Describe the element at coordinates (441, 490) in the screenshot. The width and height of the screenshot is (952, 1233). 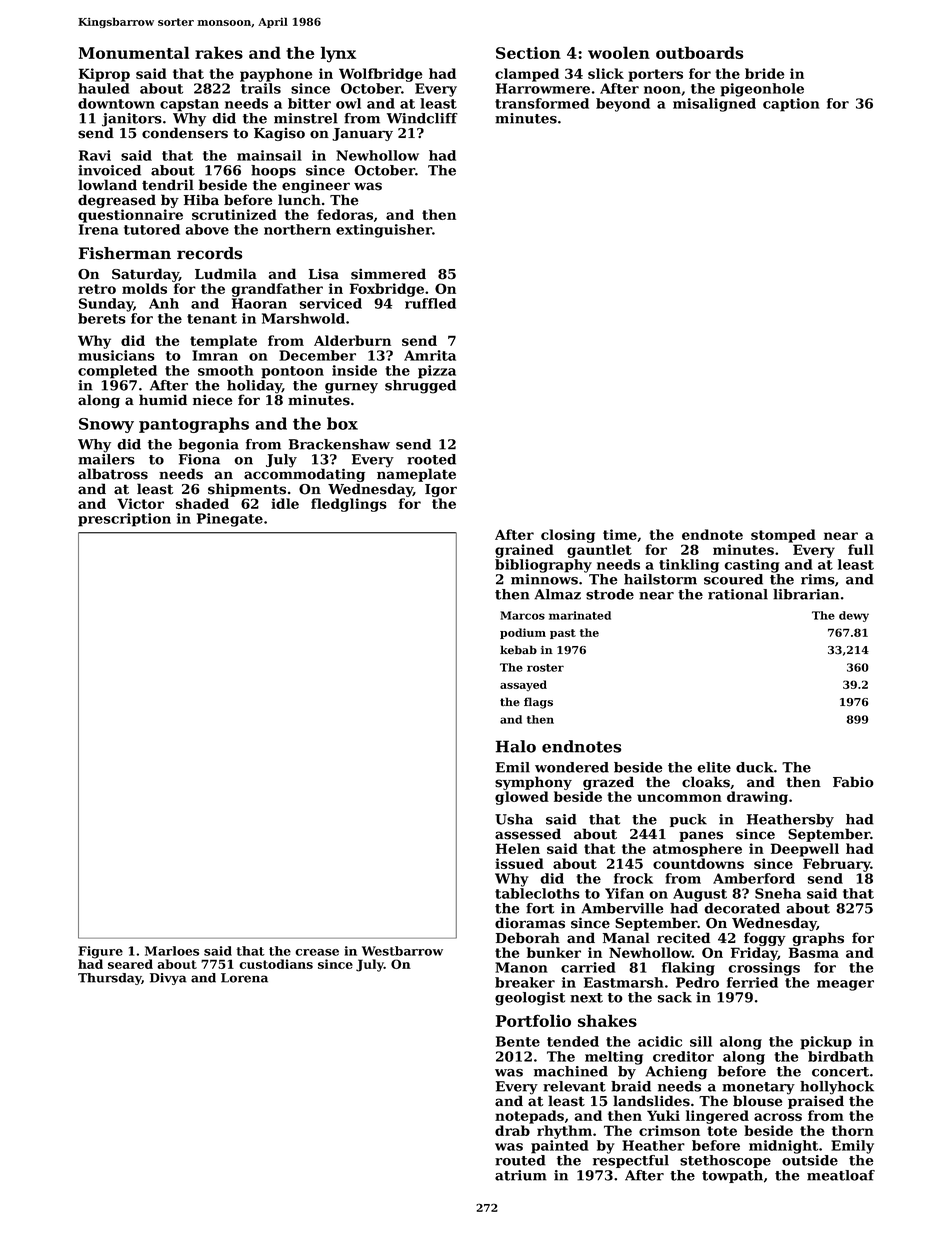
I see `Igor` at that location.
